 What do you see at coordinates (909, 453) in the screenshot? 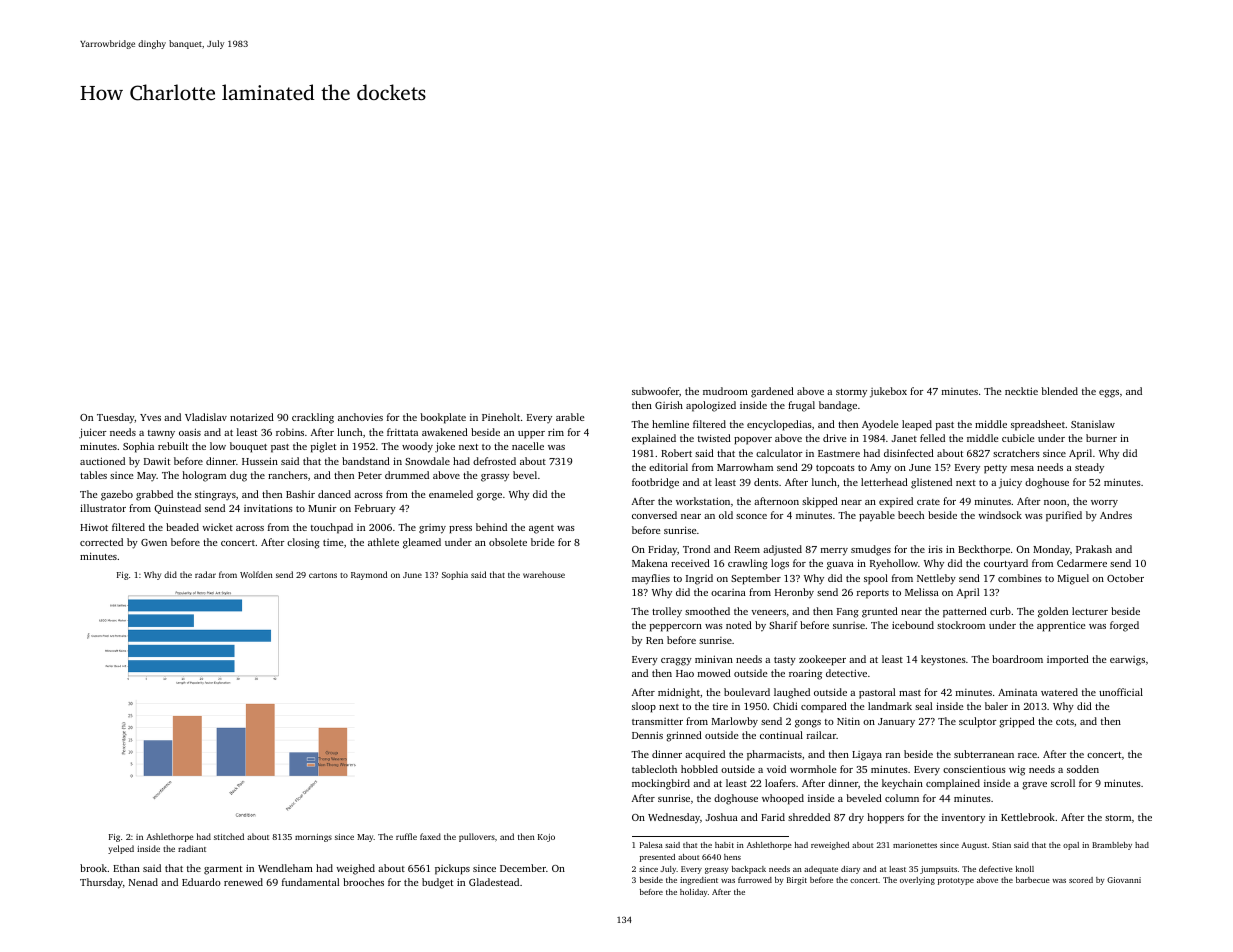
I see `disinfected` at bounding box center [909, 453].
